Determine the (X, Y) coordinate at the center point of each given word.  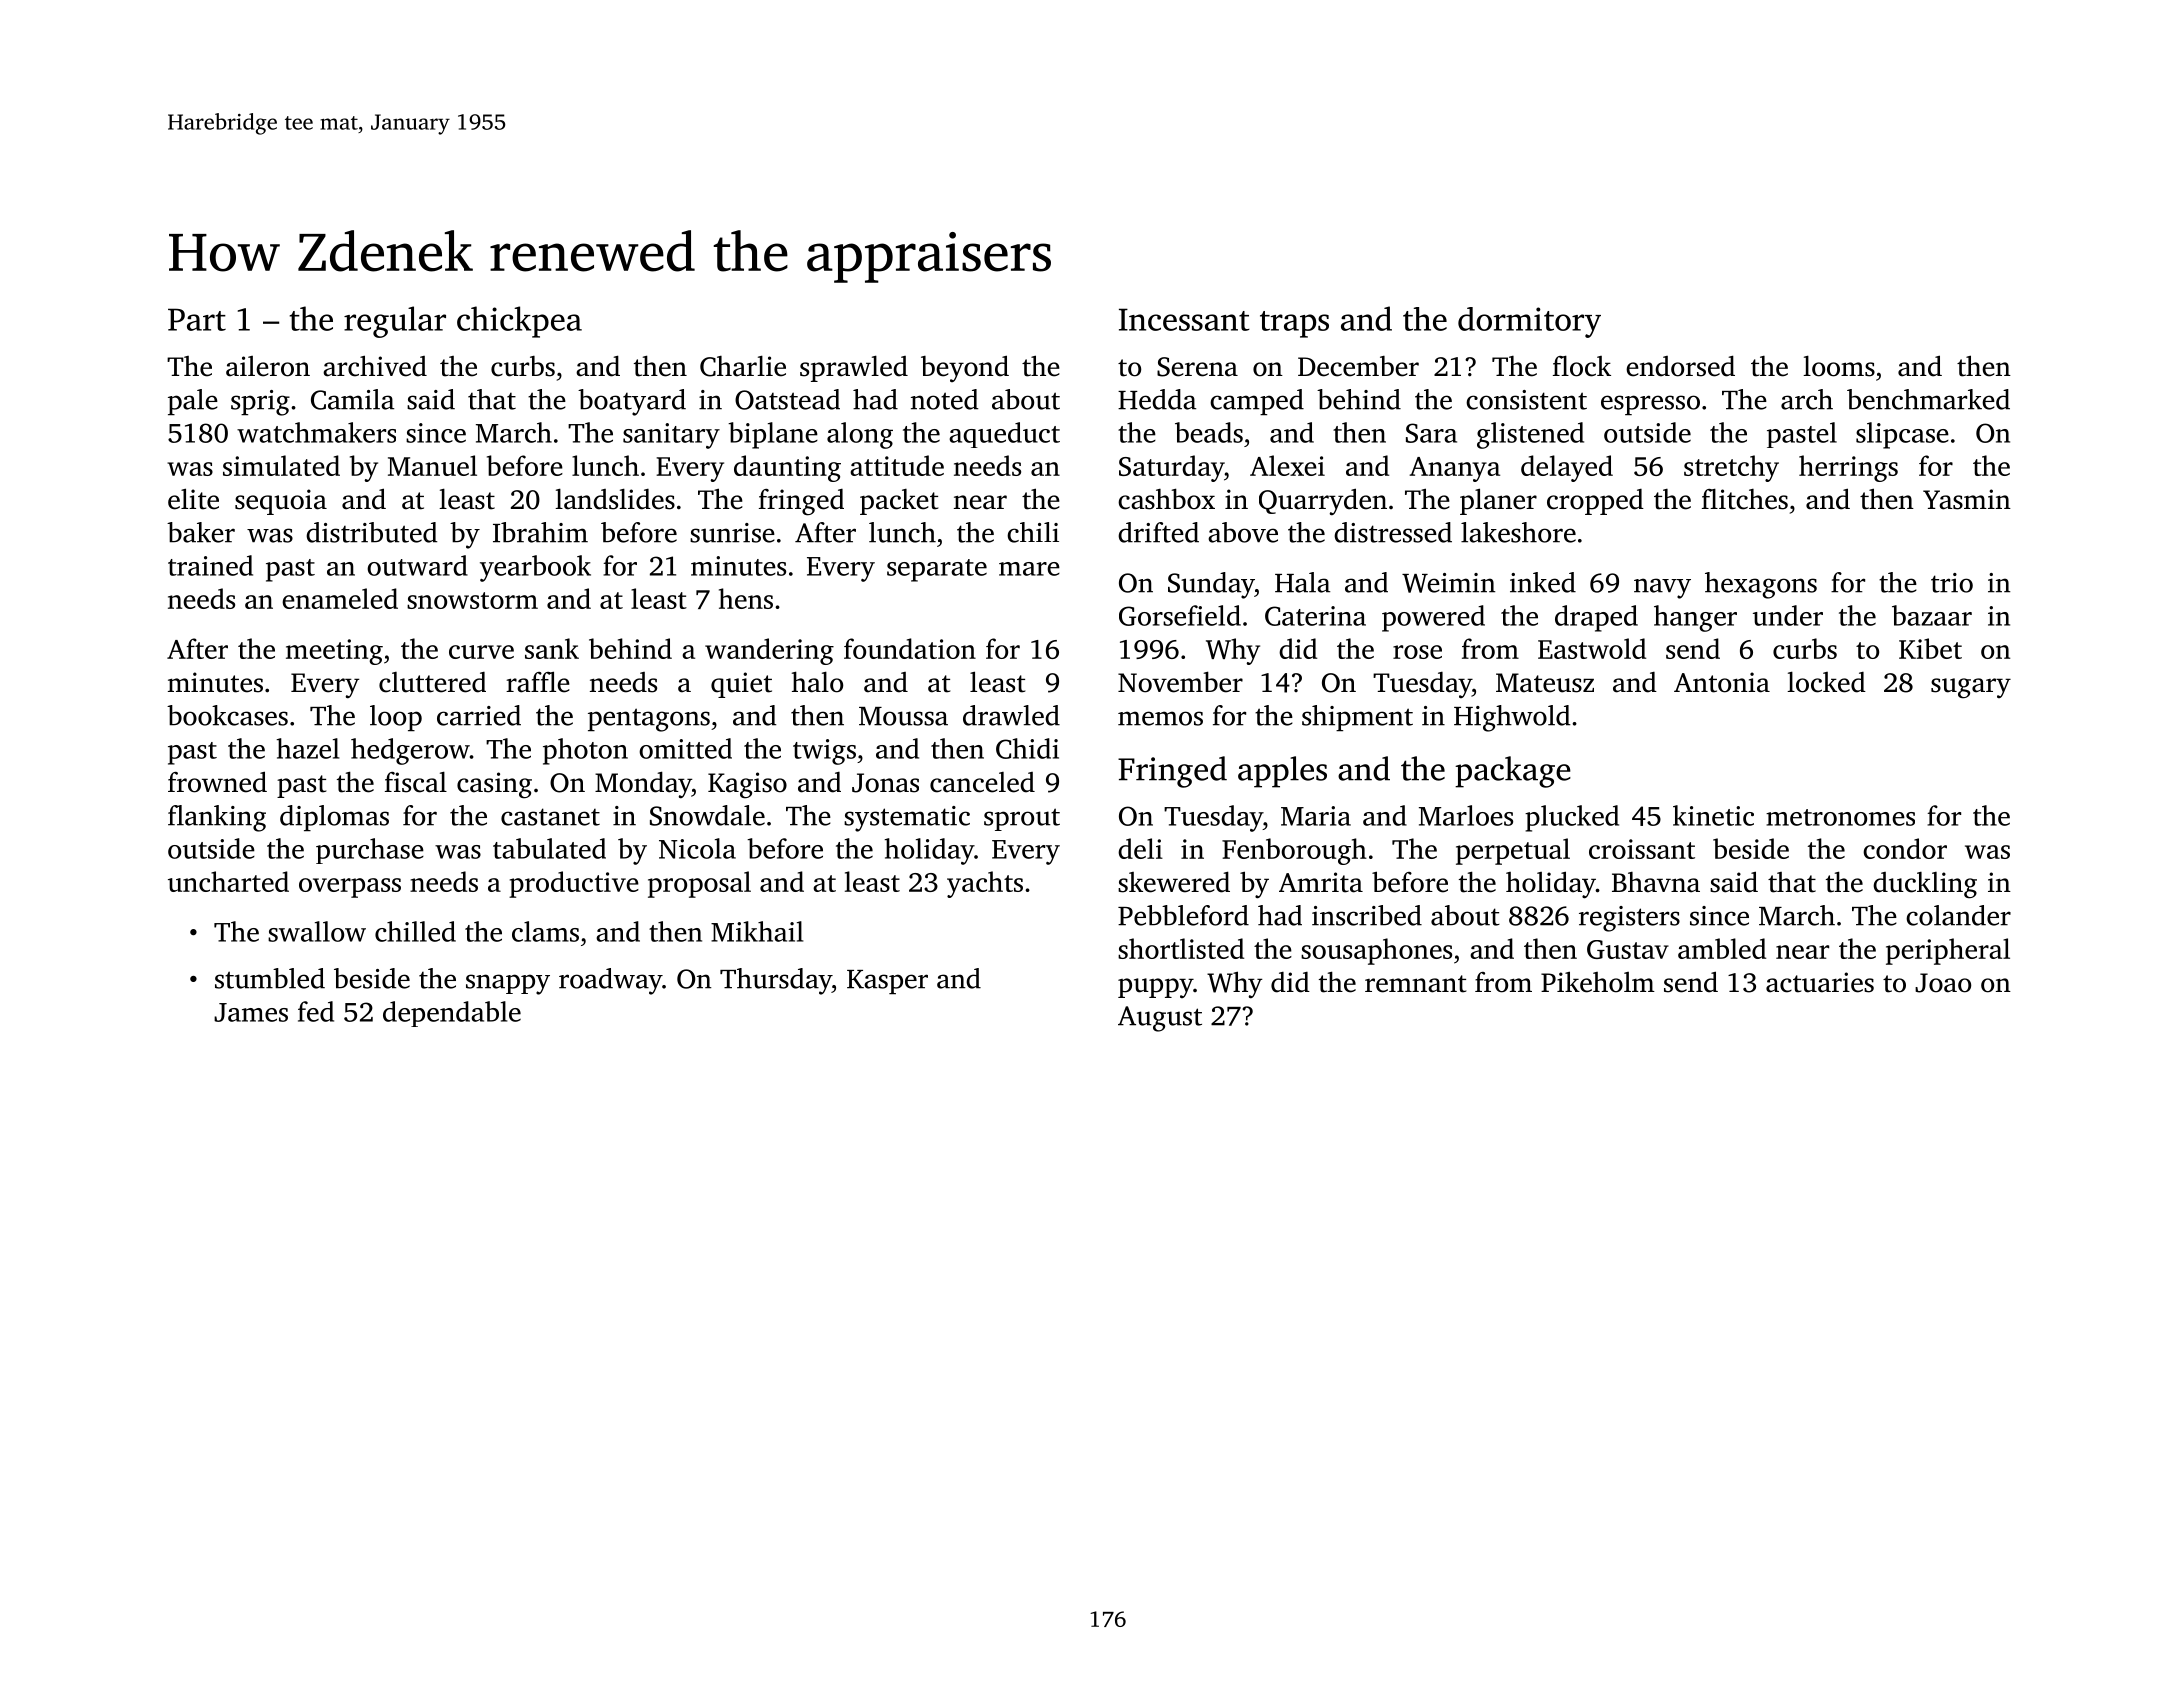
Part (197, 319)
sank (552, 648)
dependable (452, 1014)
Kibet (1930, 648)
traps (1294, 324)
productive (574, 884)
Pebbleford (1183, 915)
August (1160, 1019)
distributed (371, 532)
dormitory (1529, 322)
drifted (1158, 532)
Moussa (903, 716)
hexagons (1761, 585)
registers (1629, 919)
